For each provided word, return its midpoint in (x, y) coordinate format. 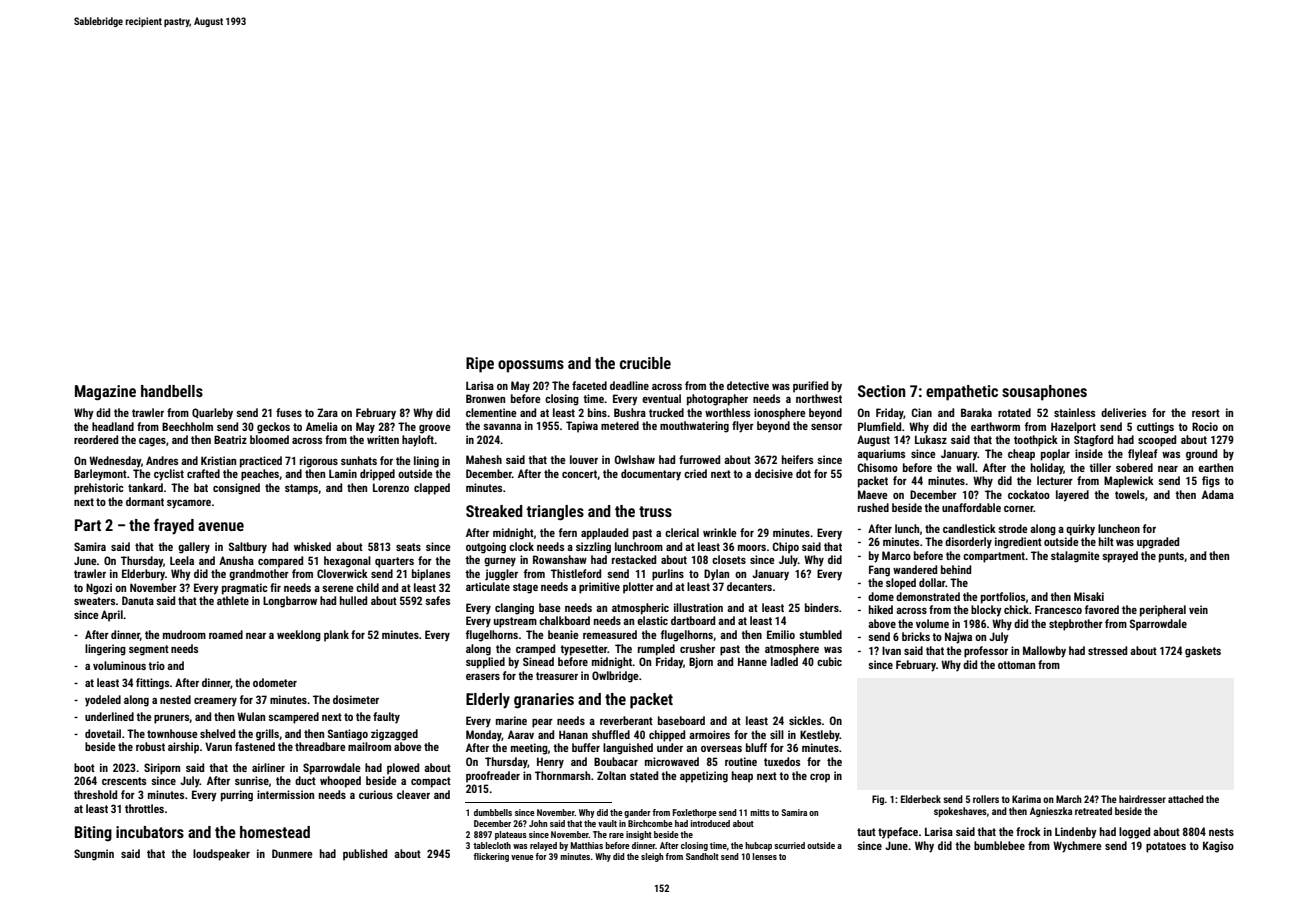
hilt (1106, 541)
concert (579, 474)
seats (408, 547)
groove (435, 429)
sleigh (652, 857)
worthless (727, 412)
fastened (255, 746)
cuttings (1155, 428)
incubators (150, 832)
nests (1221, 832)
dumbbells (493, 812)
